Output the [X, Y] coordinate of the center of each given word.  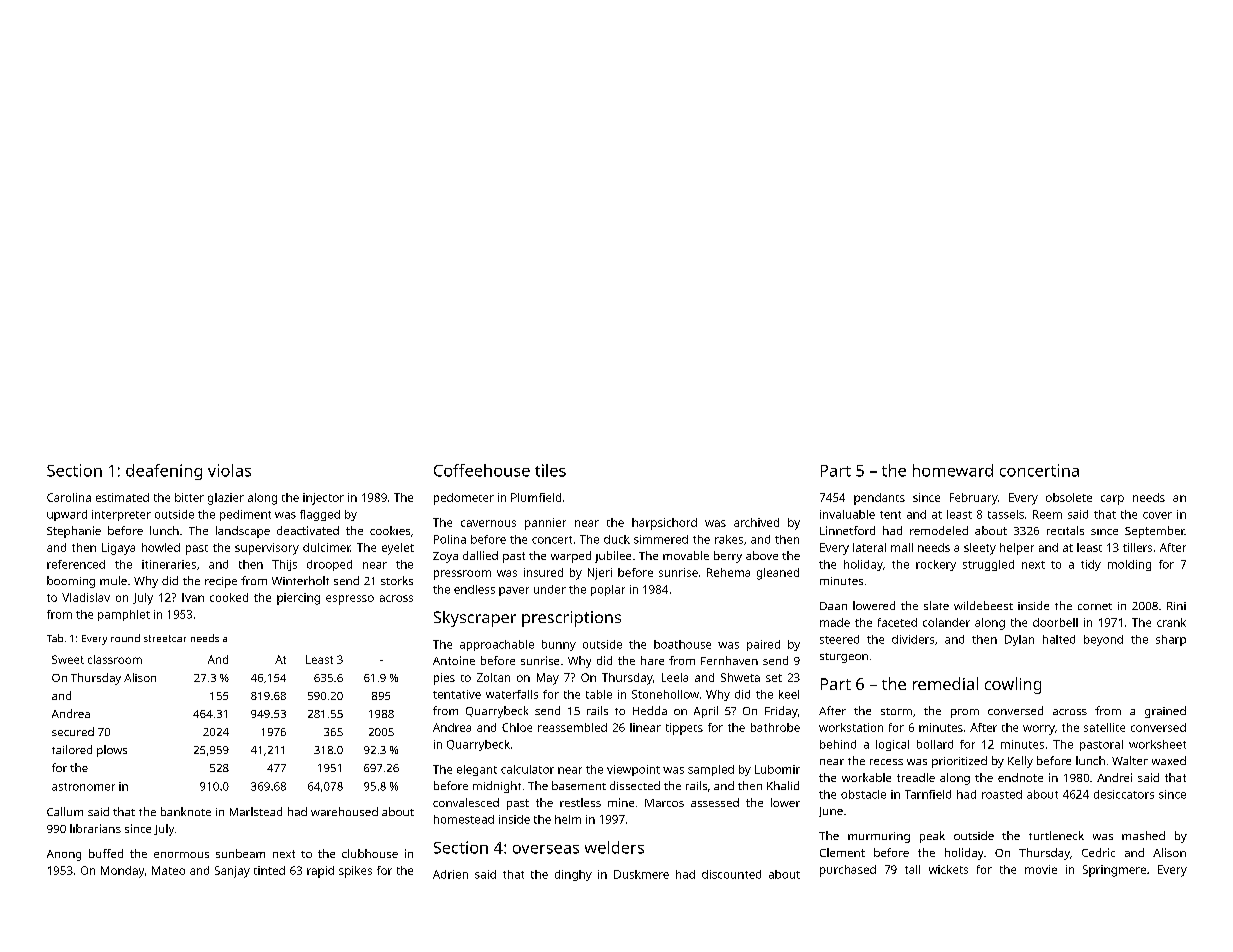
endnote [1020, 777]
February [974, 499]
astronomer [83, 787]
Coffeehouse [482, 470]
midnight [497, 787]
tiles [550, 470]
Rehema [728, 572]
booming [71, 582]
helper [1017, 549]
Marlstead [256, 811]
